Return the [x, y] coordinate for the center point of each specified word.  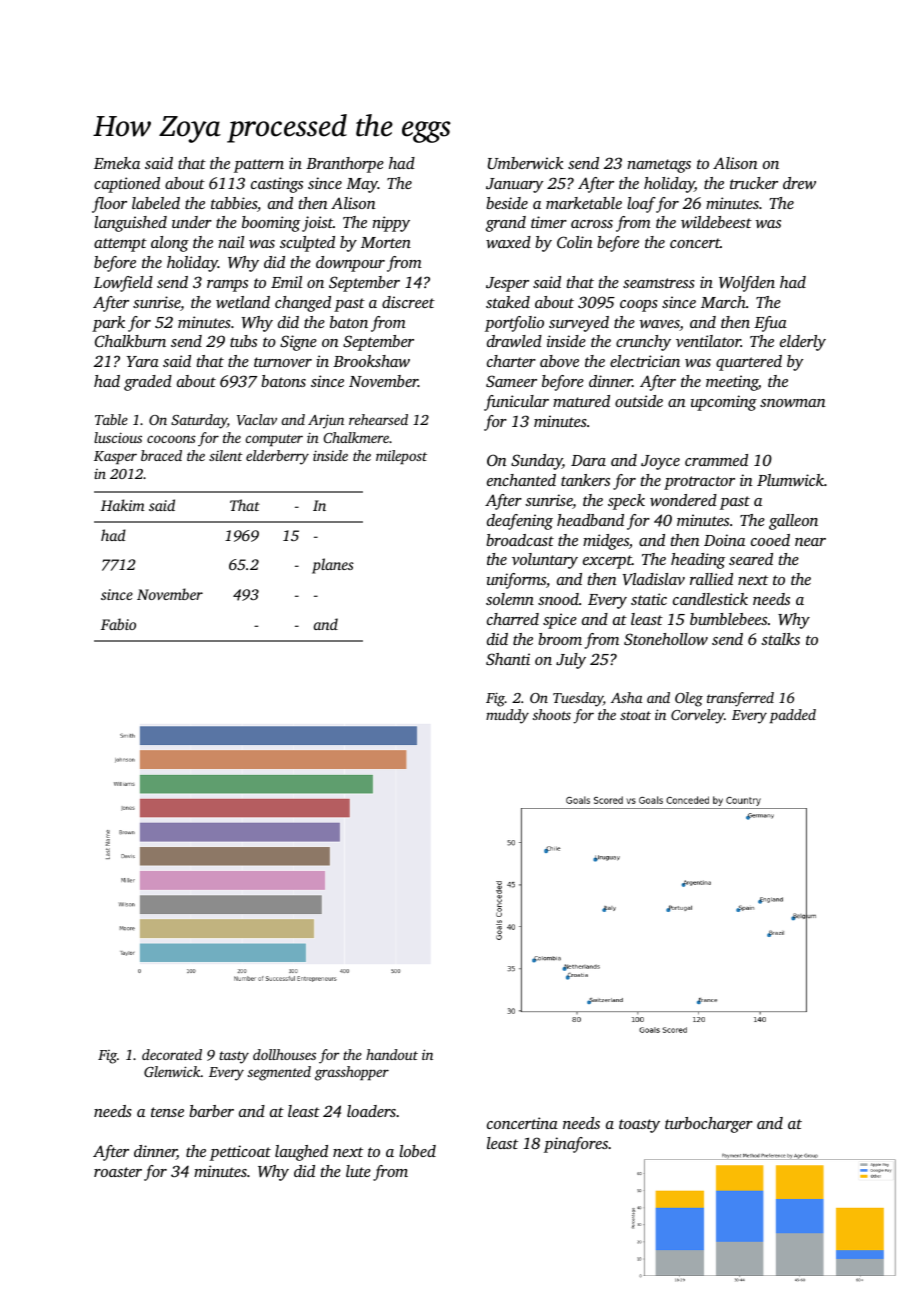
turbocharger [709, 1125]
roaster [118, 1172]
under [192, 222]
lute [358, 1171]
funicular [516, 403]
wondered [683, 500]
